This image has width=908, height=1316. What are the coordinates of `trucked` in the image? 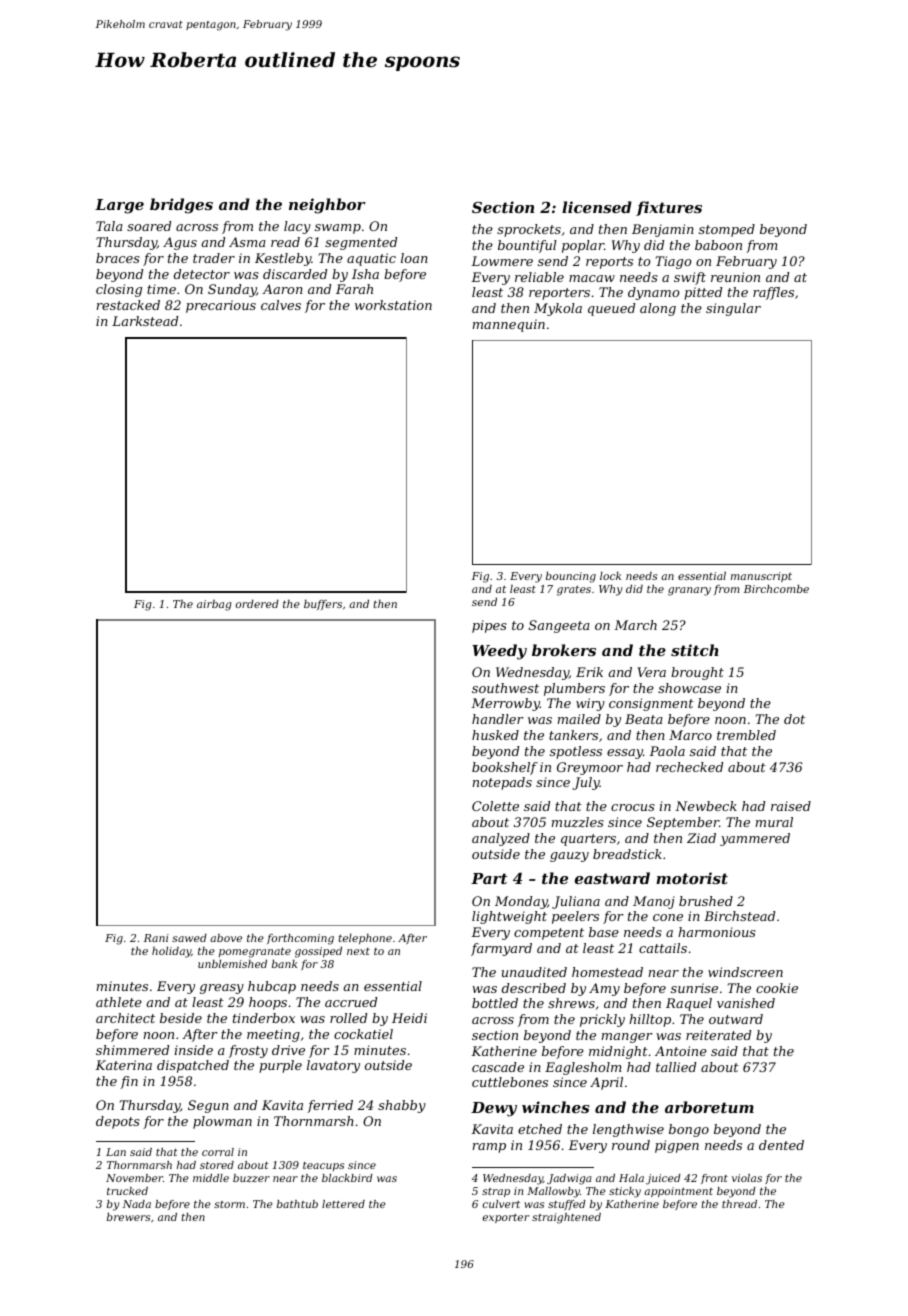 It's located at (127, 1191).
